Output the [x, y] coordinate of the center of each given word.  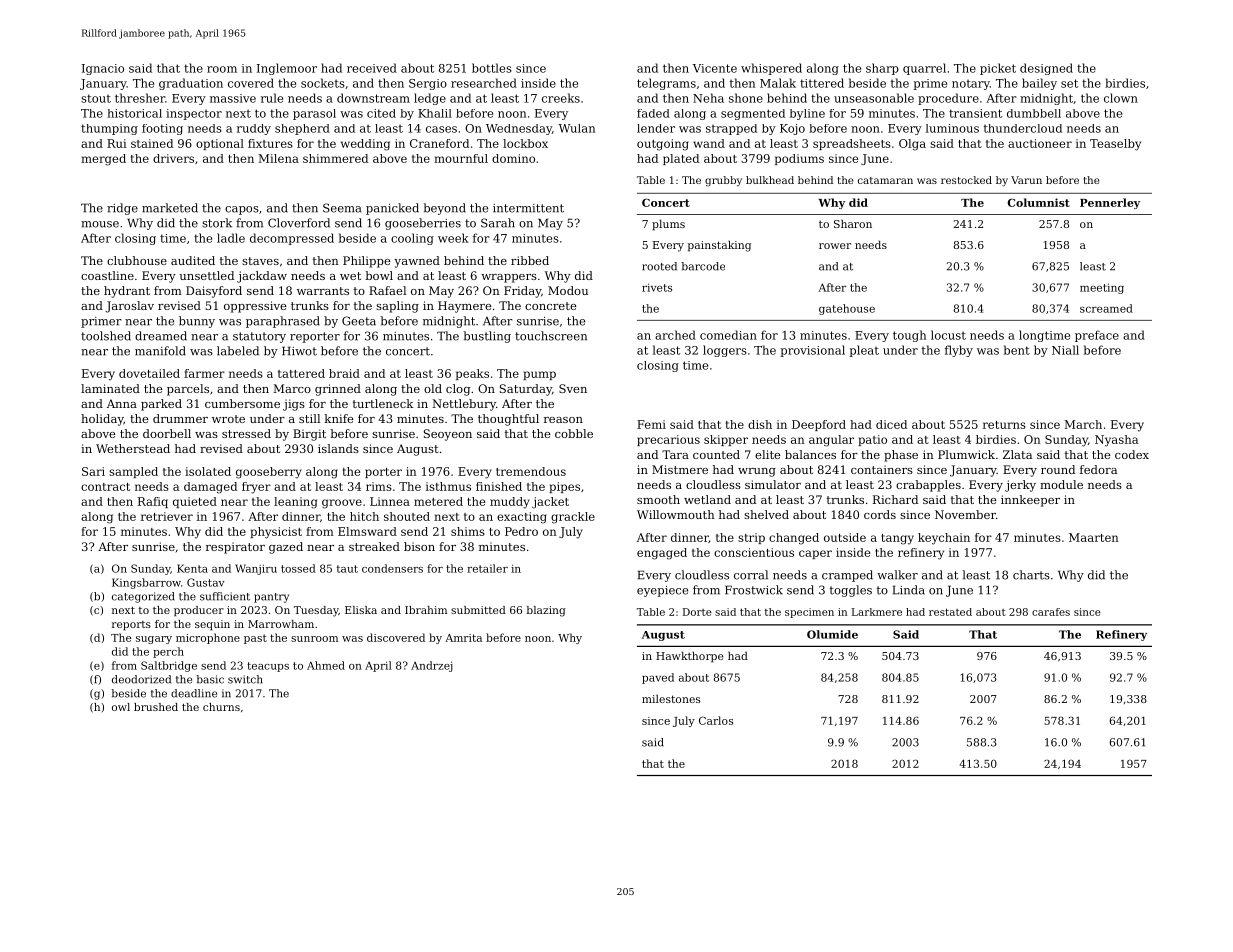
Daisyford [214, 292]
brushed [156, 707]
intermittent [528, 208]
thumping [109, 129]
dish [760, 424]
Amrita [463, 638]
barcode [703, 266]
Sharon [853, 223]
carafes [1051, 612]
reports [131, 625]
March [1083, 424]
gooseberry [269, 473]
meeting [1102, 288]
